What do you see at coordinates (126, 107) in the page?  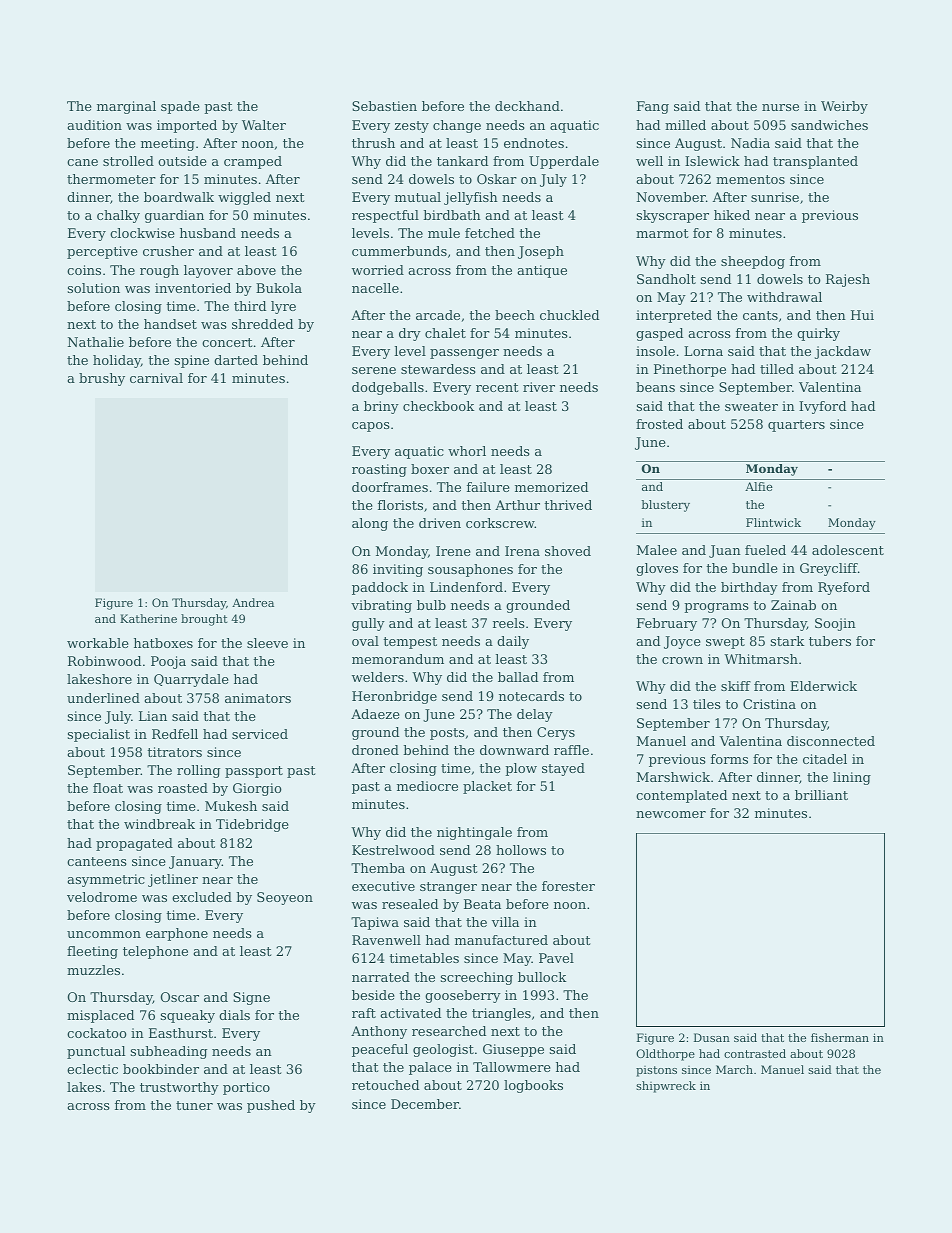 I see `marginal` at bounding box center [126, 107].
